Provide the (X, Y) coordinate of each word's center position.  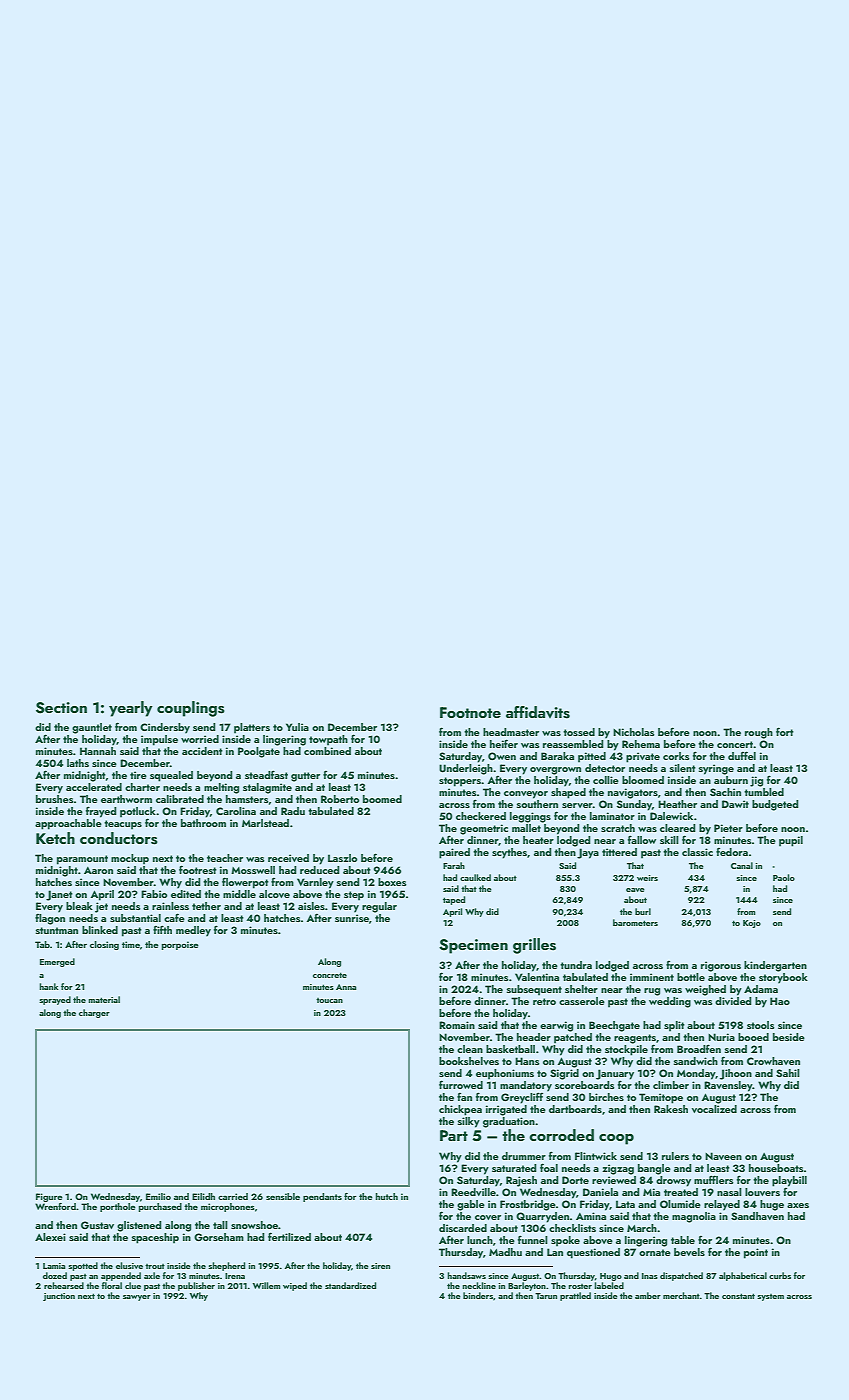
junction (59, 1297)
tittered (619, 852)
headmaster (511, 732)
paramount (82, 860)
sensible (283, 1196)
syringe (716, 769)
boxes (392, 882)
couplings (191, 709)
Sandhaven (757, 1216)
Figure (49, 1197)
